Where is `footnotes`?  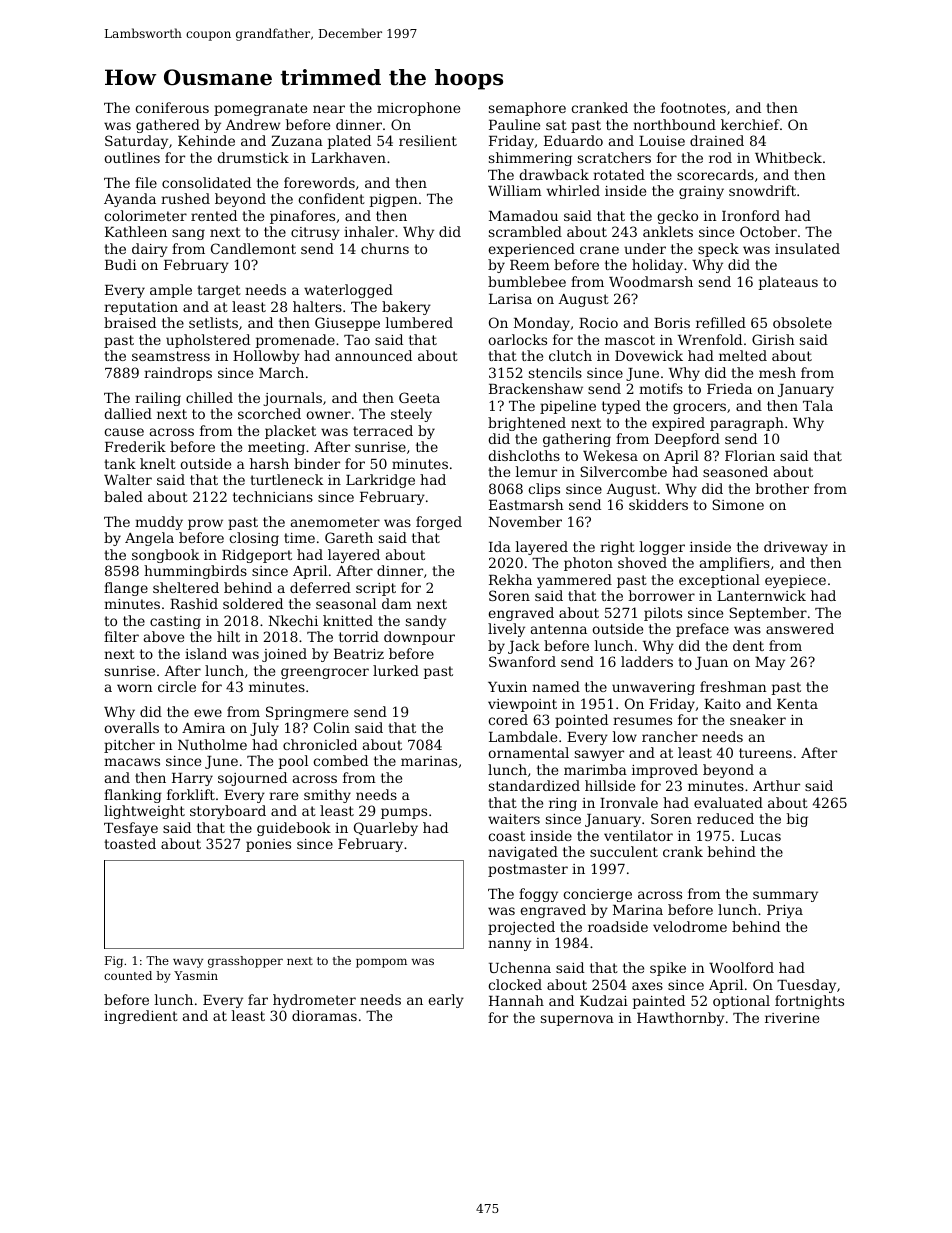 footnotes is located at coordinates (693, 107).
